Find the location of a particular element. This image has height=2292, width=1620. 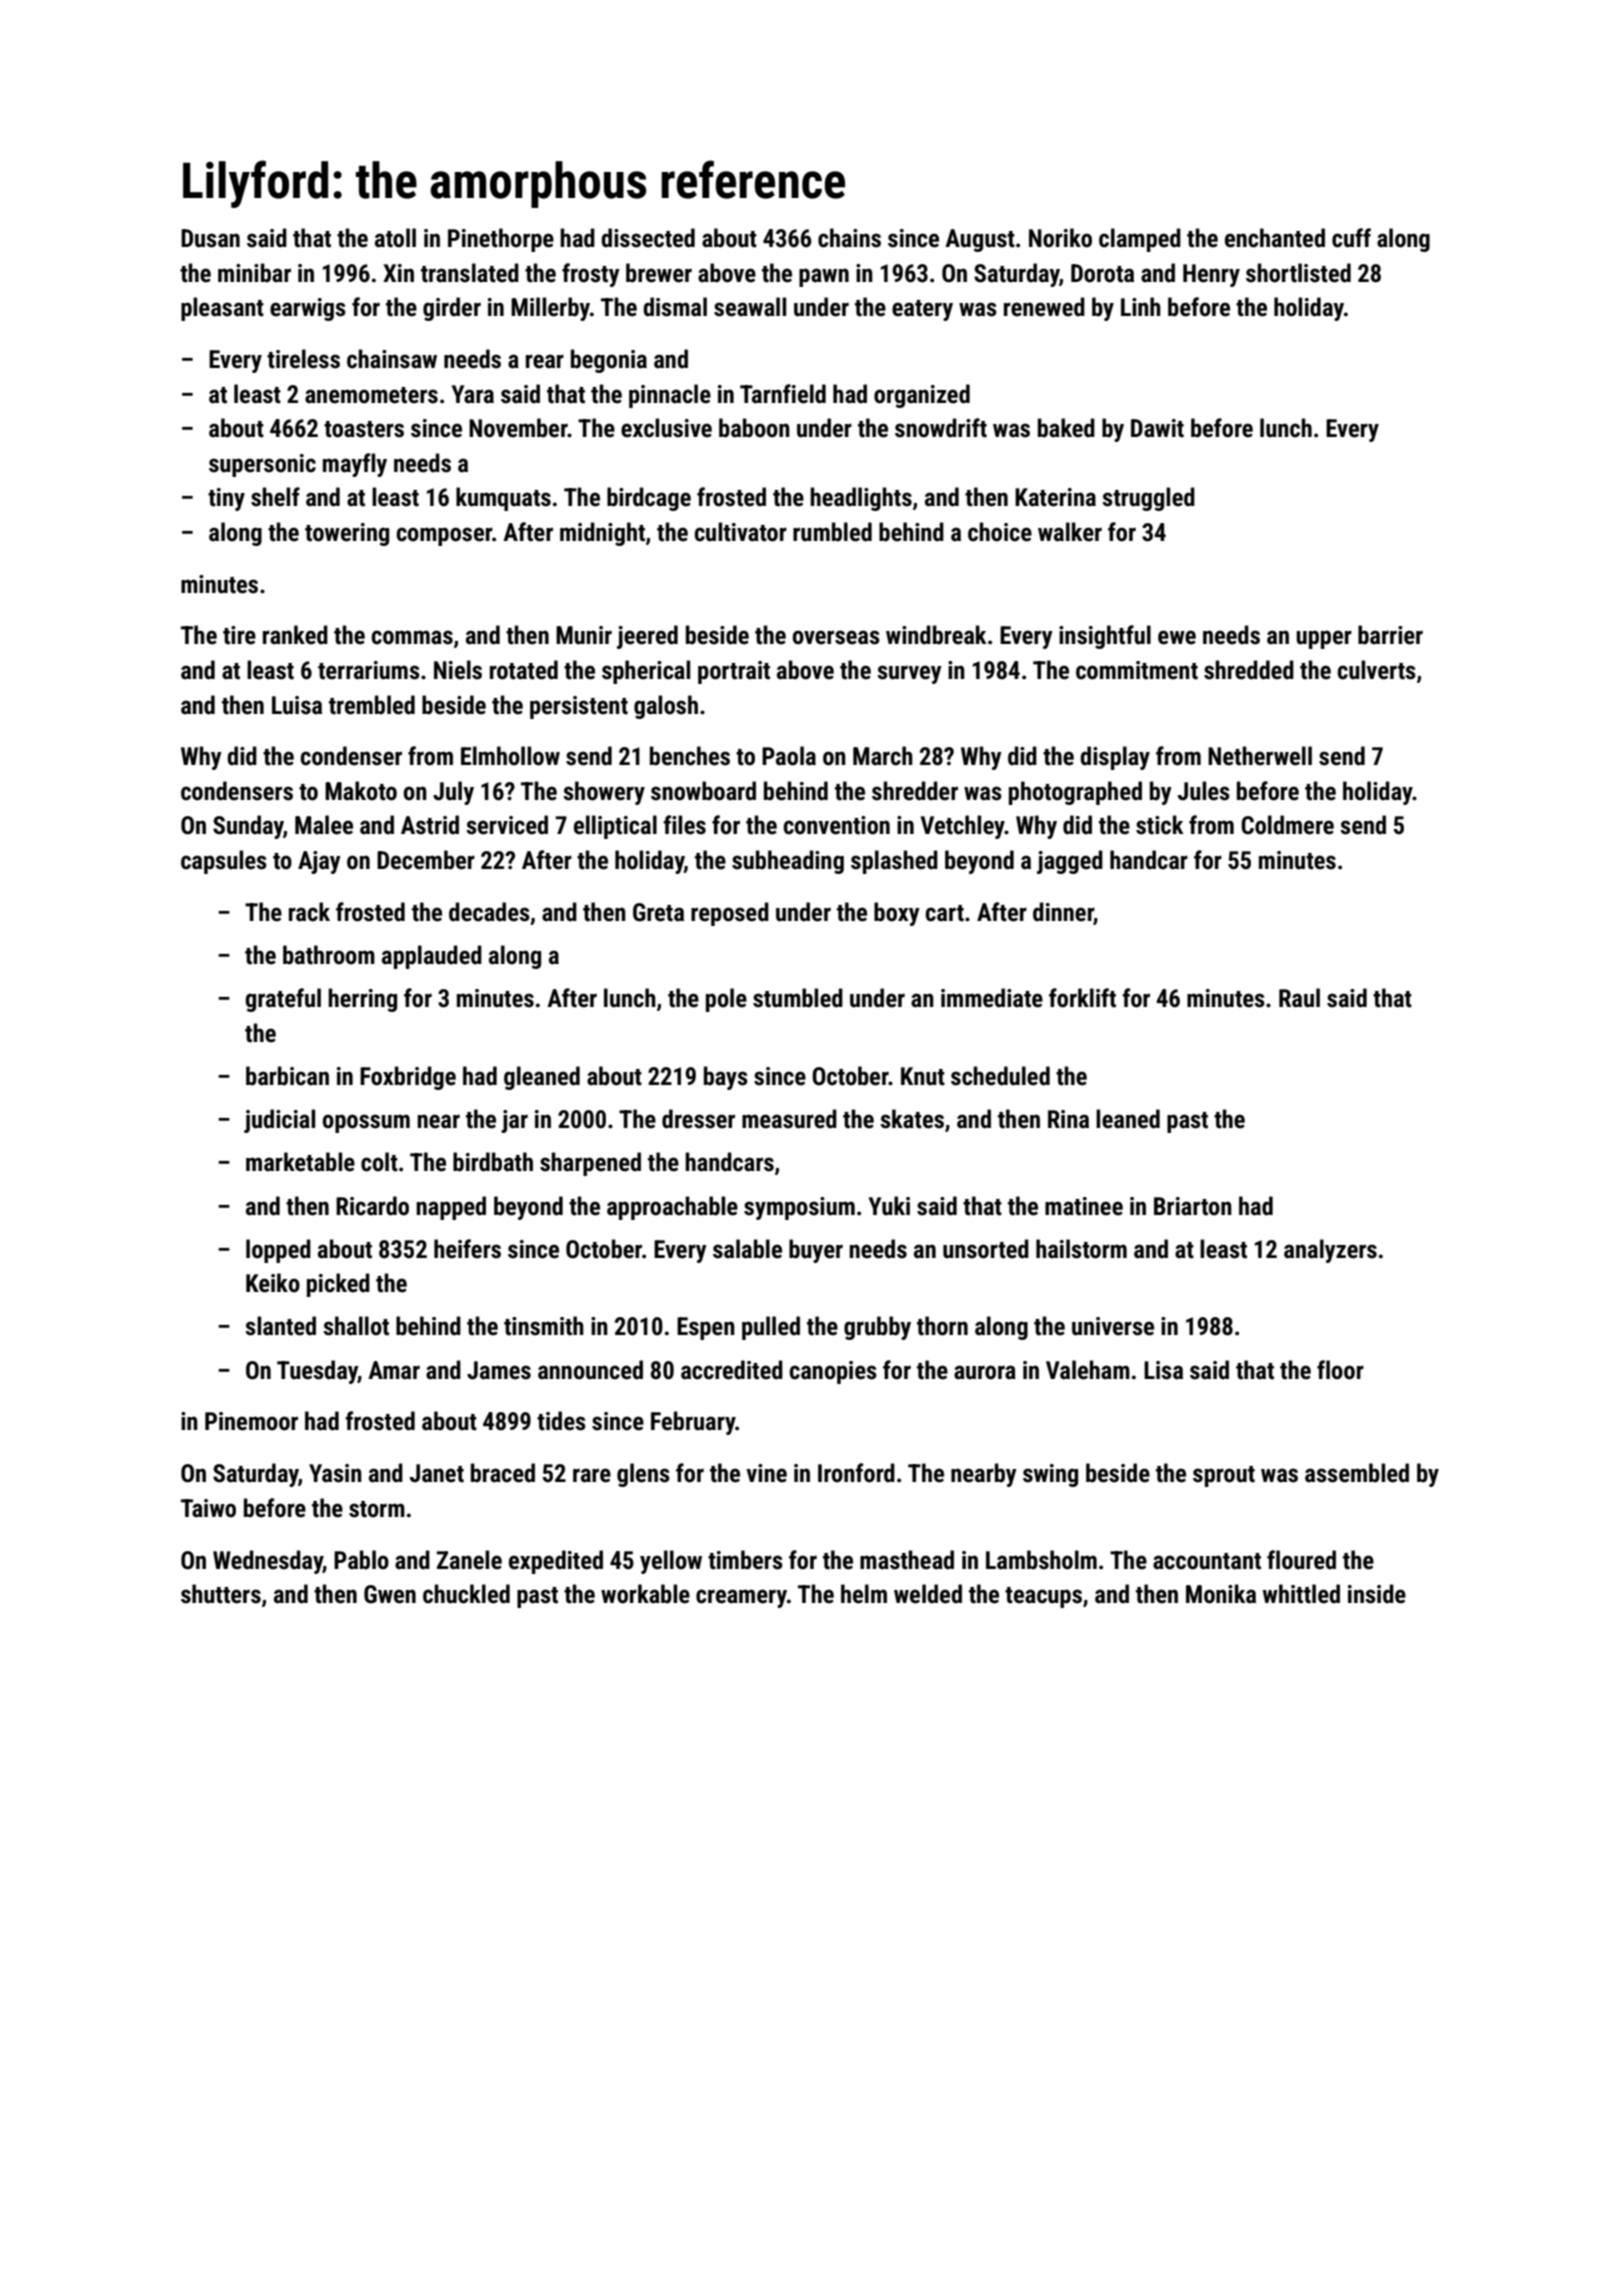

Briarton is located at coordinates (1193, 1206).
